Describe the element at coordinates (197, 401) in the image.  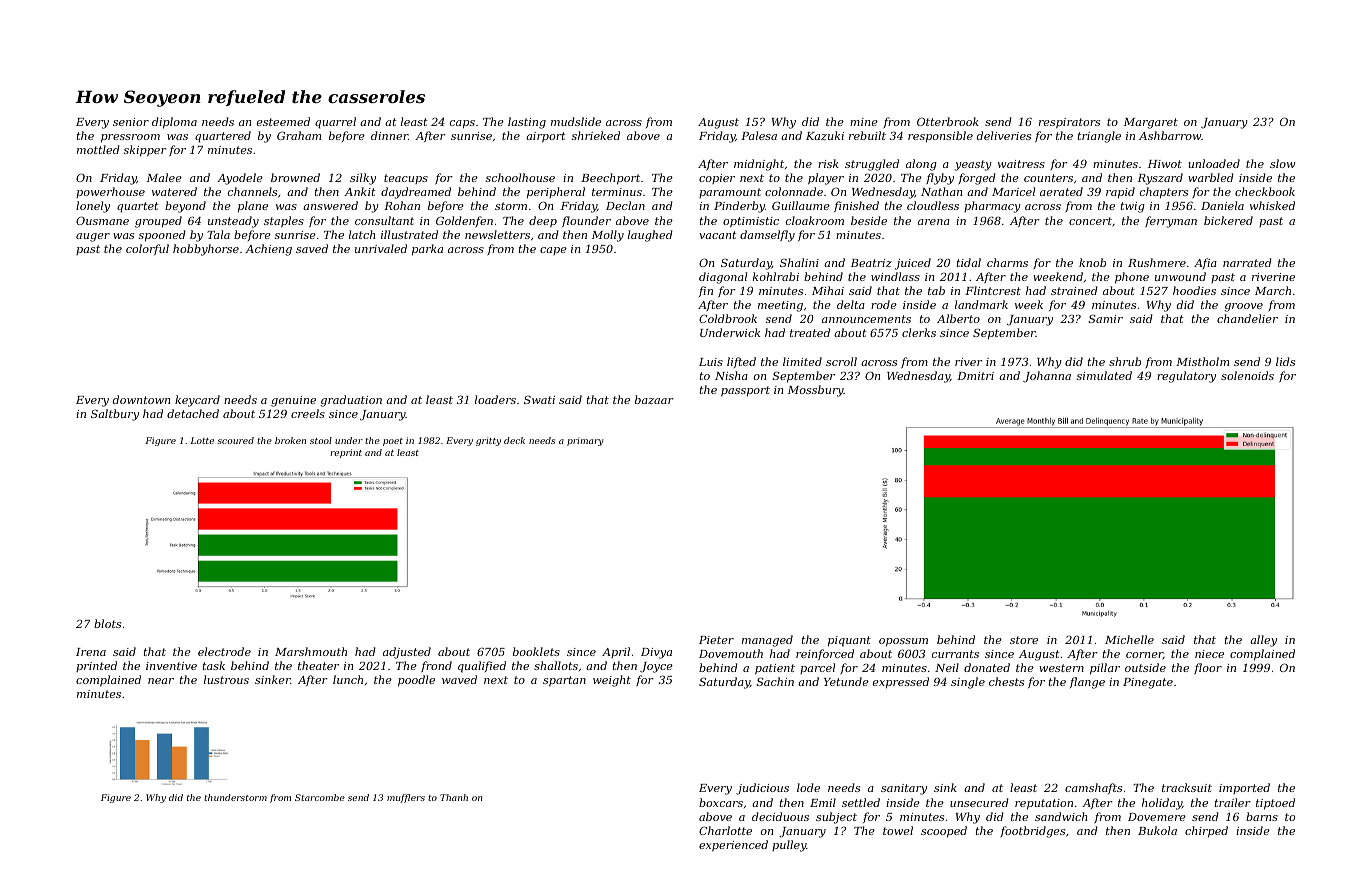
I see `keycard` at that location.
